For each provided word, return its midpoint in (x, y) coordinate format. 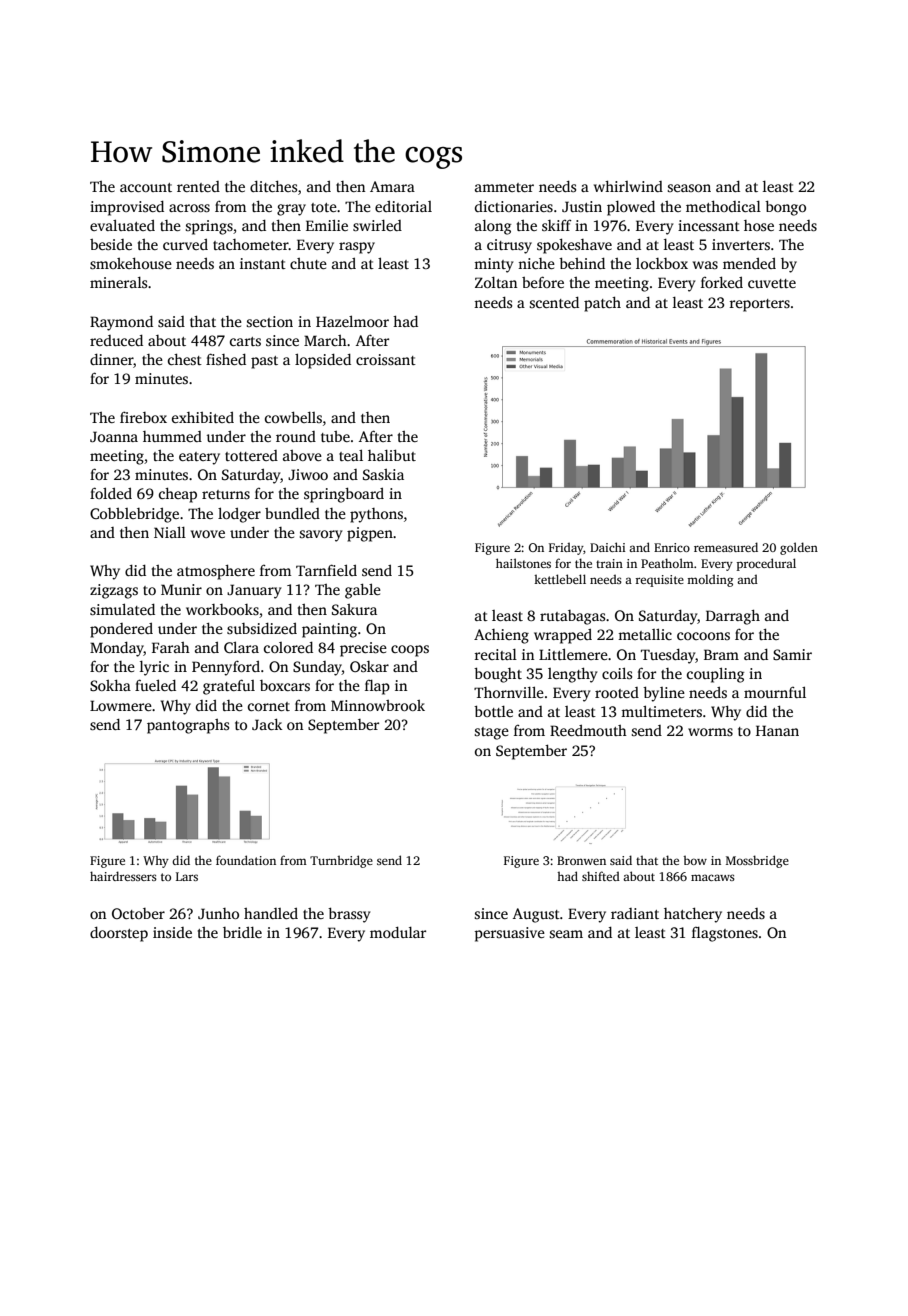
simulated (122, 609)
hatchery (693, 915)
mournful (775, 692)
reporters (760, 305)
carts (245, 341)
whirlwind (628, 186)
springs (209, 227)
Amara (392, 186)
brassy (349, 915)
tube (335, 436)
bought (498, 675)
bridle (242, 932)
